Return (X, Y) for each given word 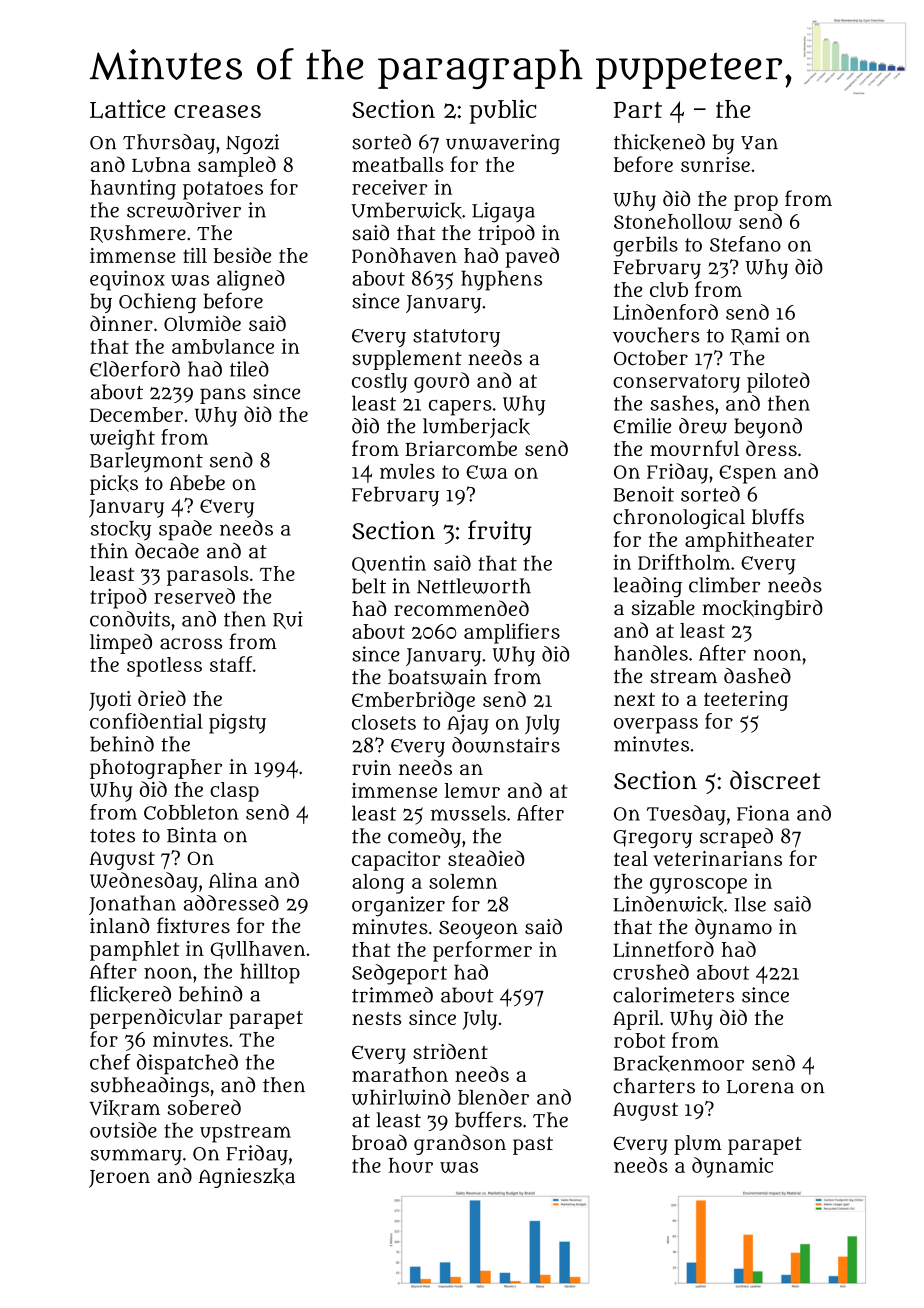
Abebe (197, 482)
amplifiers (512, 633)
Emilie (642, 426)
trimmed (392, 995)
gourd (441, 382)
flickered (130, 994)
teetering (746, 701)
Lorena (760, 1087)
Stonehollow (673, 221)
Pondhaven (404, 255)
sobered (204, 1107)
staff (231, 664)
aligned (251, 280)
